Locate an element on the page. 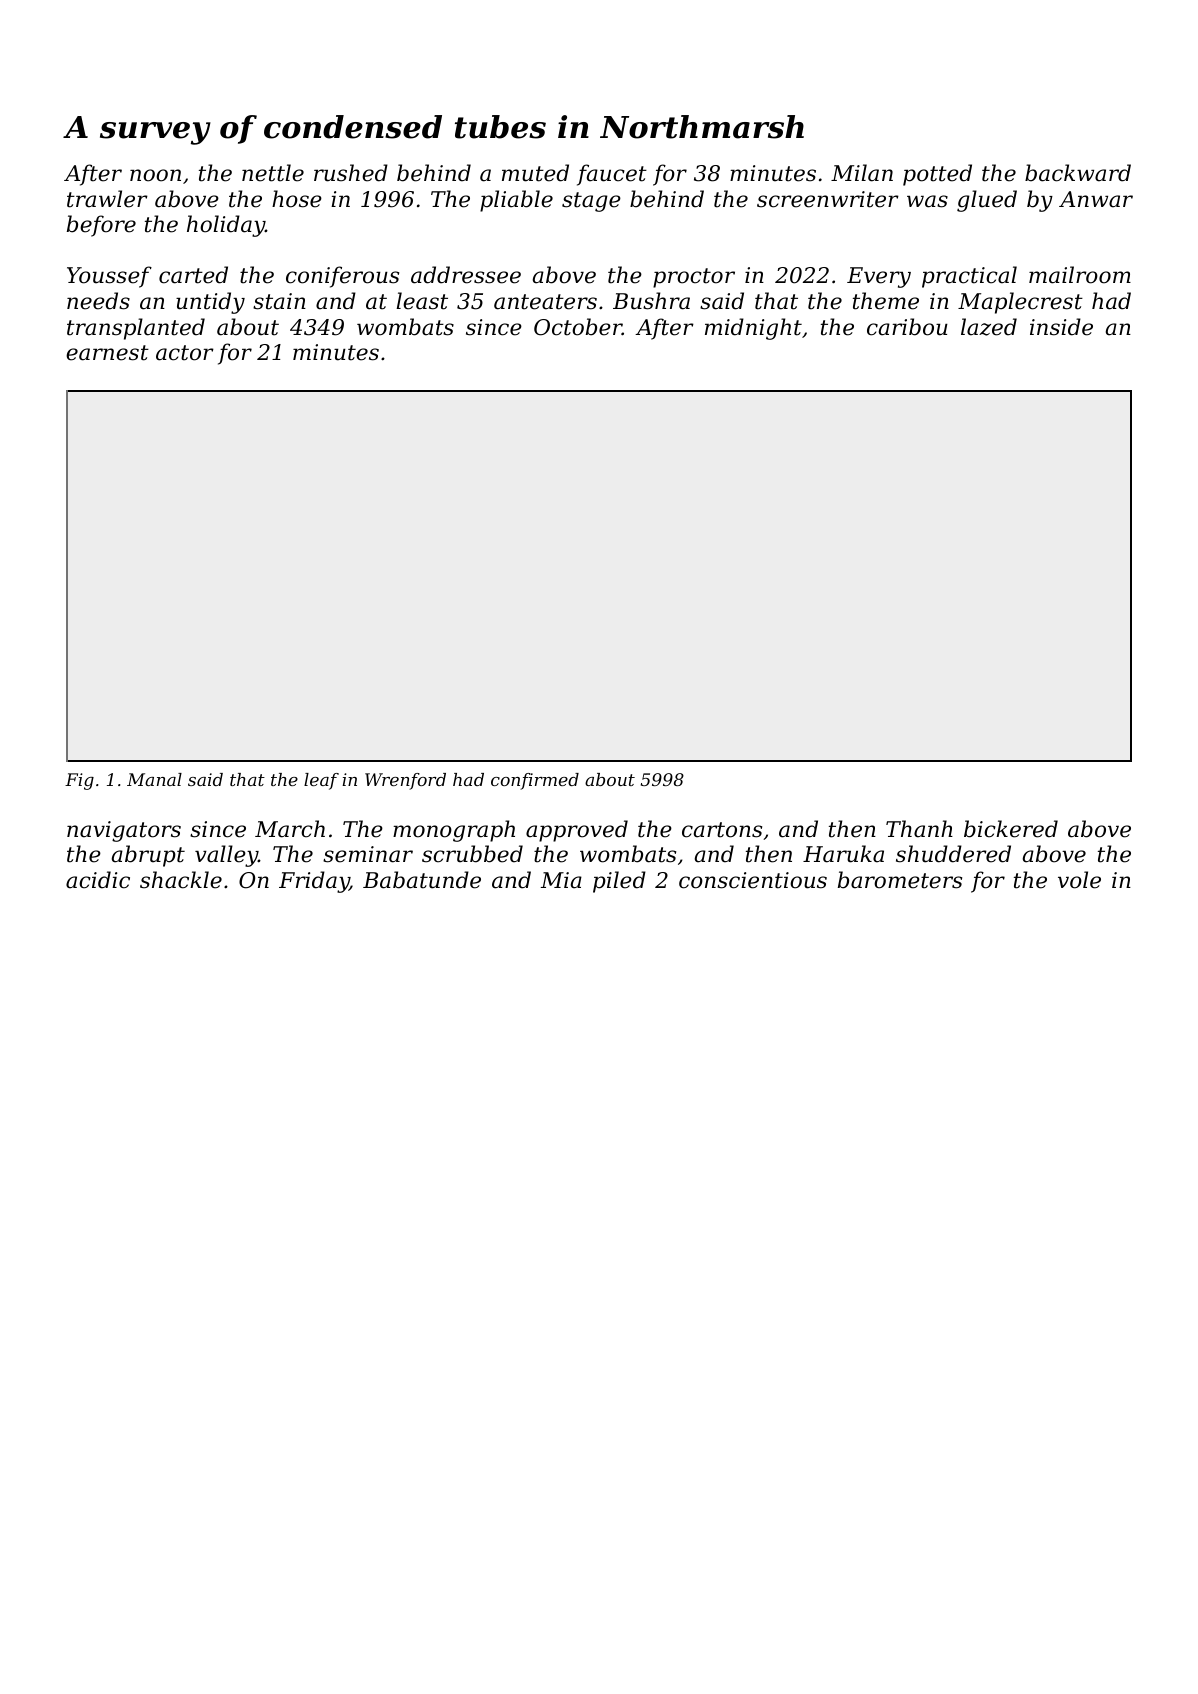 The image size is (1198, 1694). bickered is located at coordinates (1011, 829).
